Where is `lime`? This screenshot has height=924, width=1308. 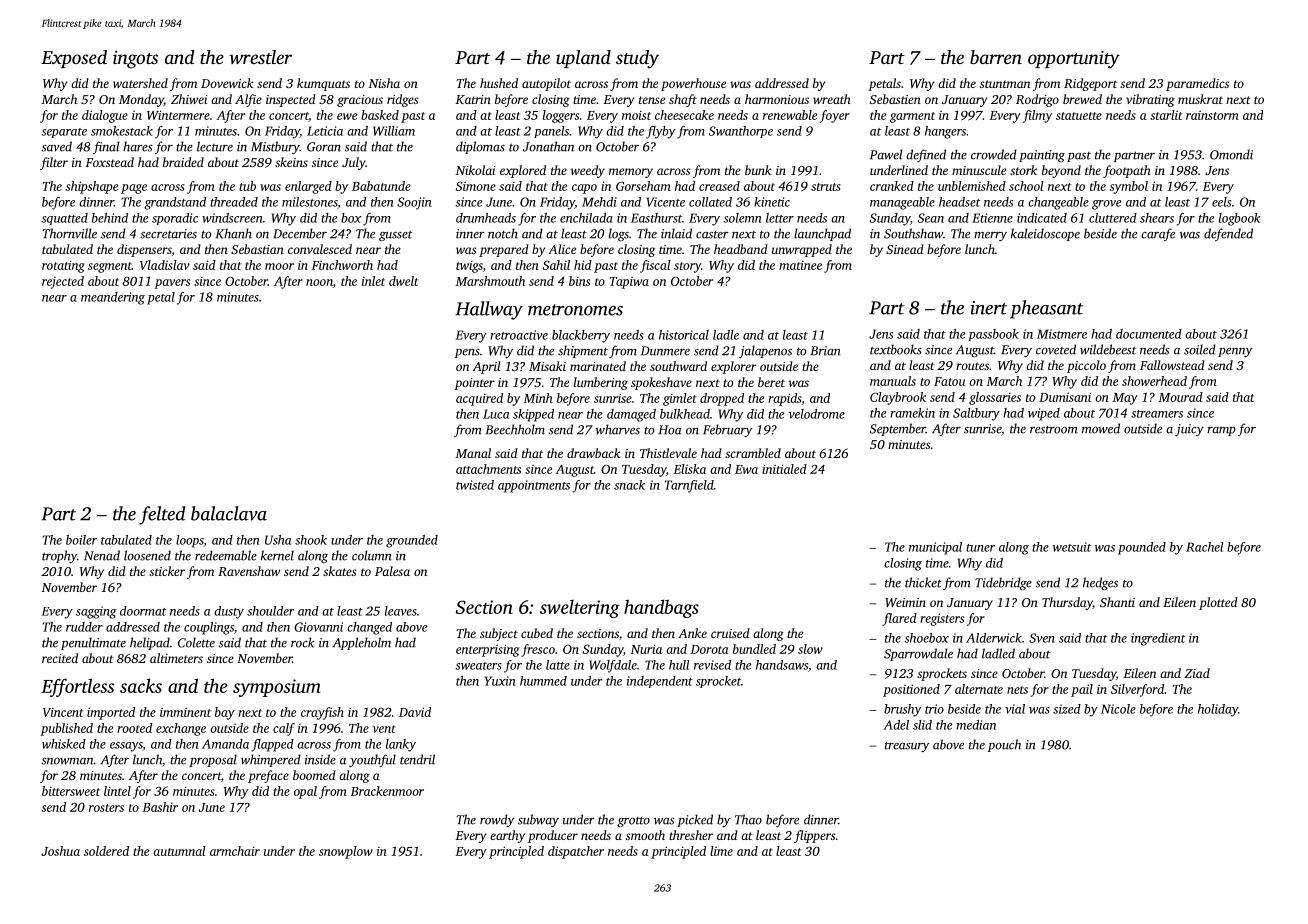
lime is located at coordinates (721, 851).
